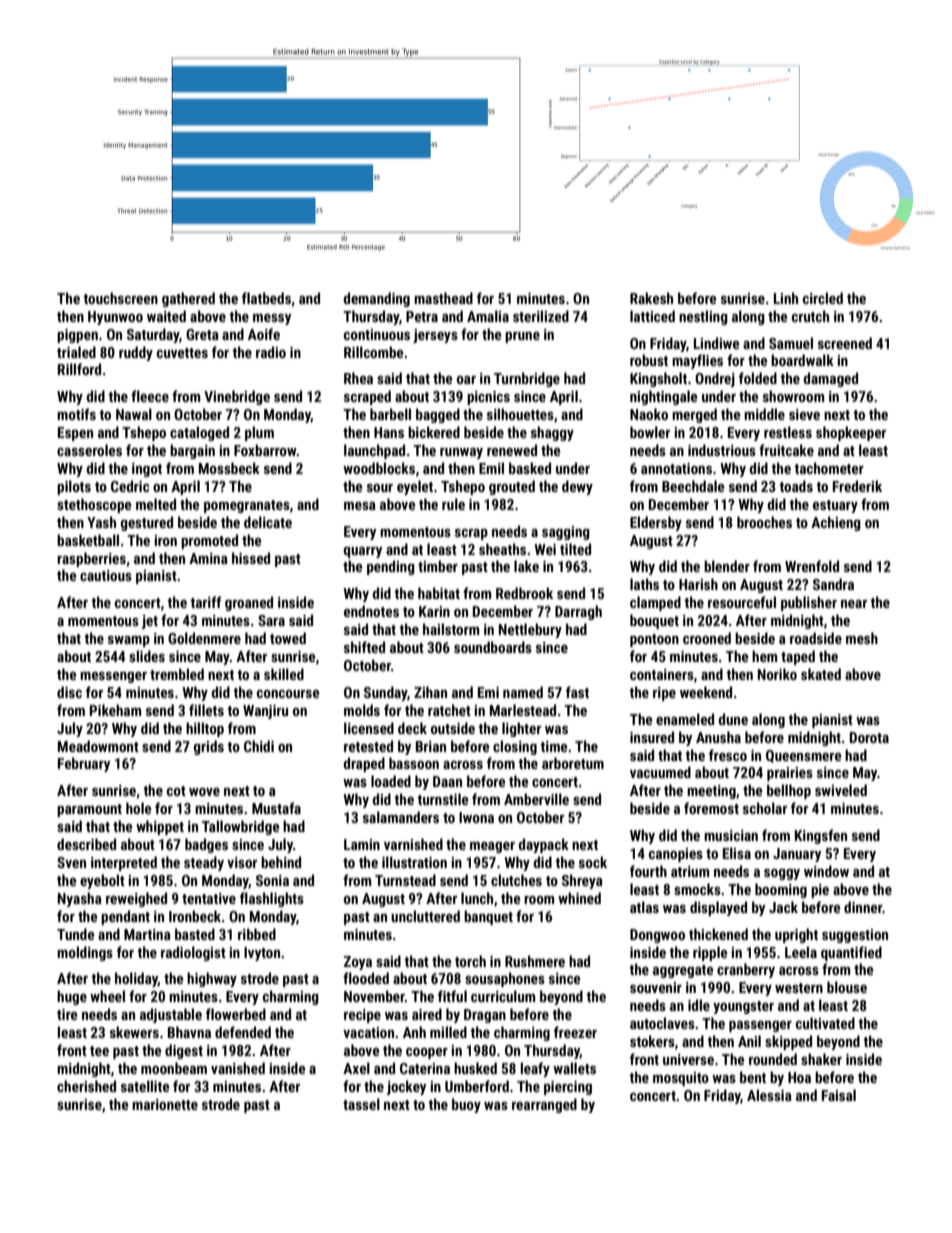 The width and height of the image is (952, 1233). Describe the element at coordinates (786, 298) in the image. I see `Linh` at that location.
